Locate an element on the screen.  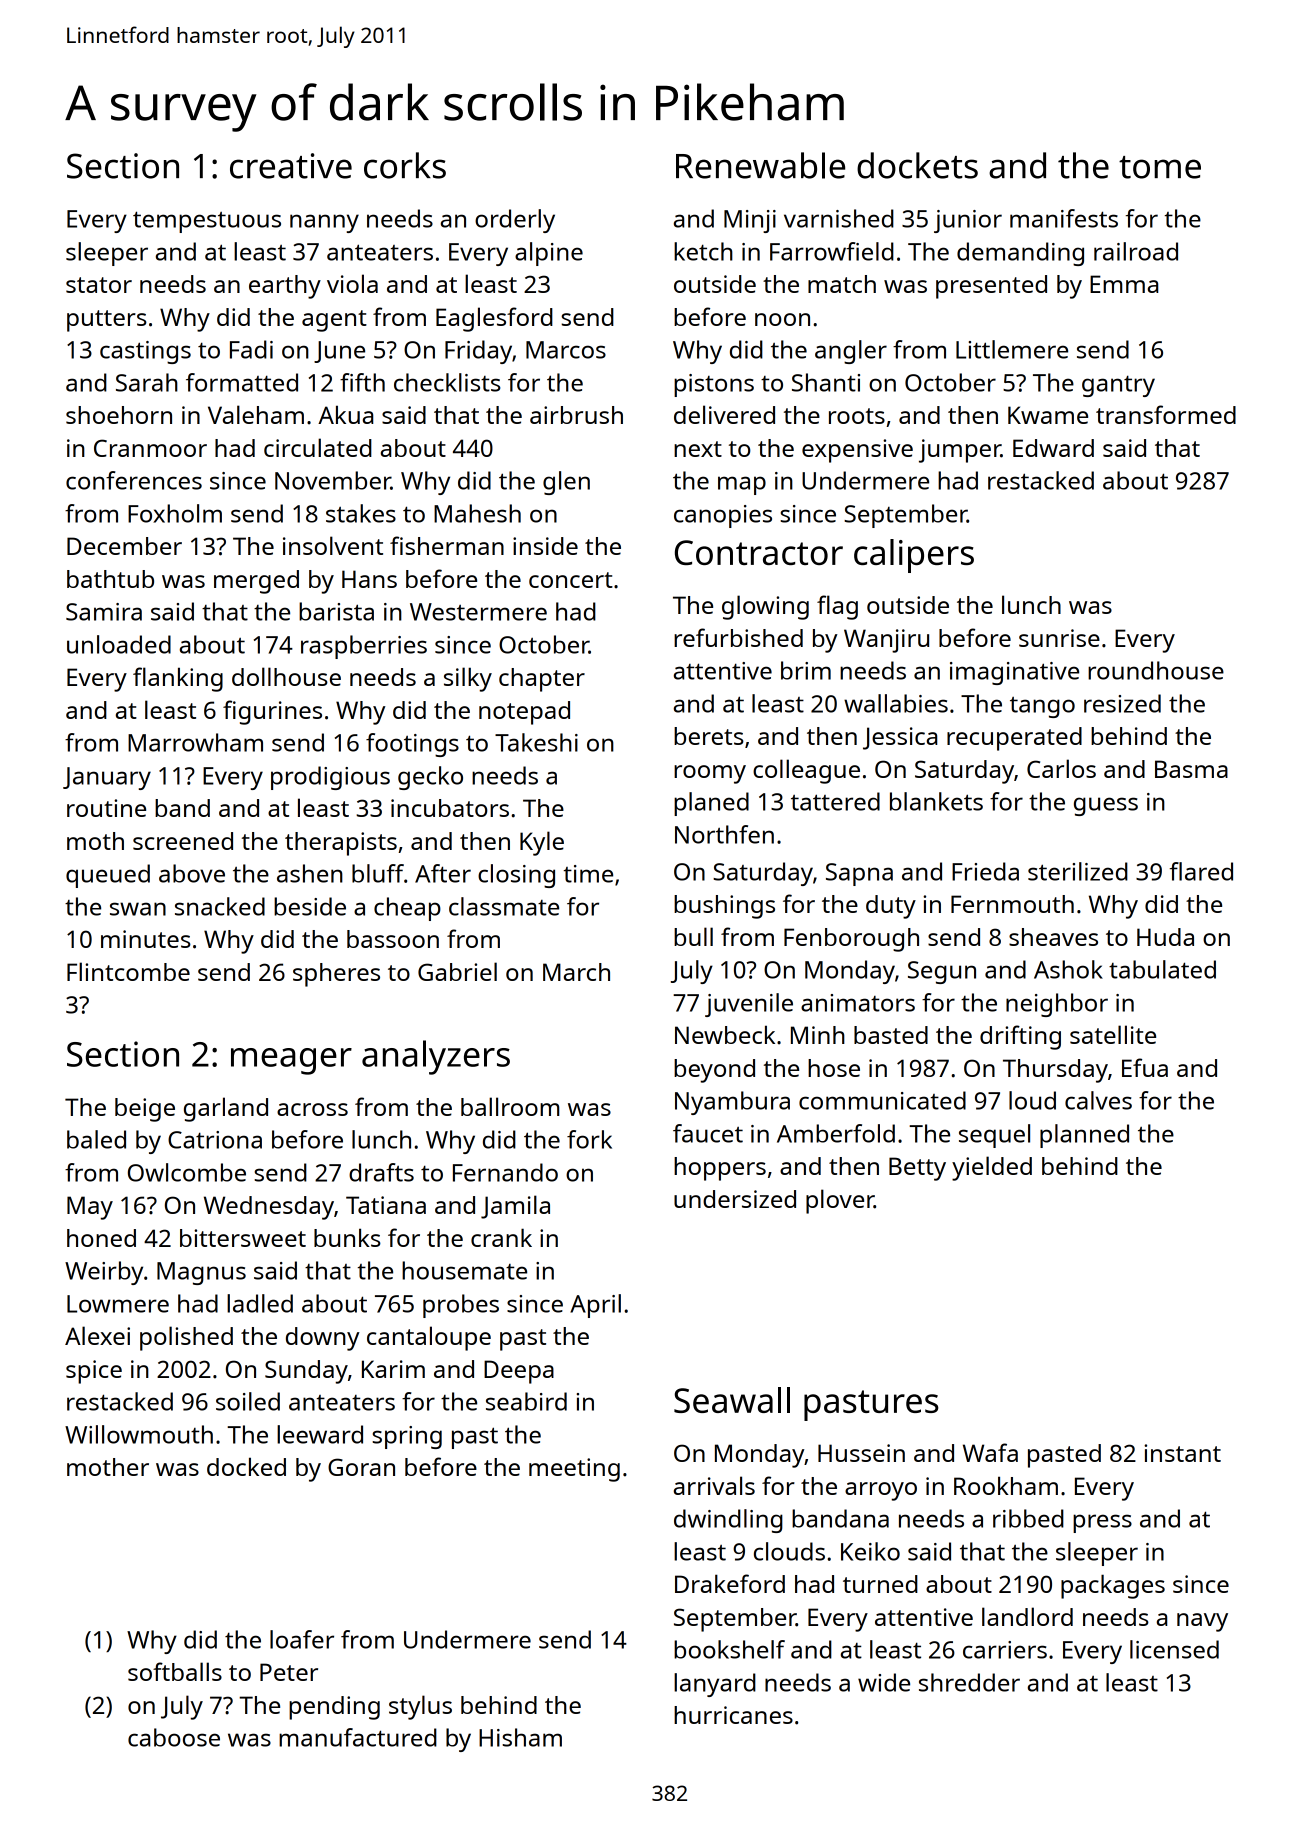
flag is located at coordinates (837, 607).
